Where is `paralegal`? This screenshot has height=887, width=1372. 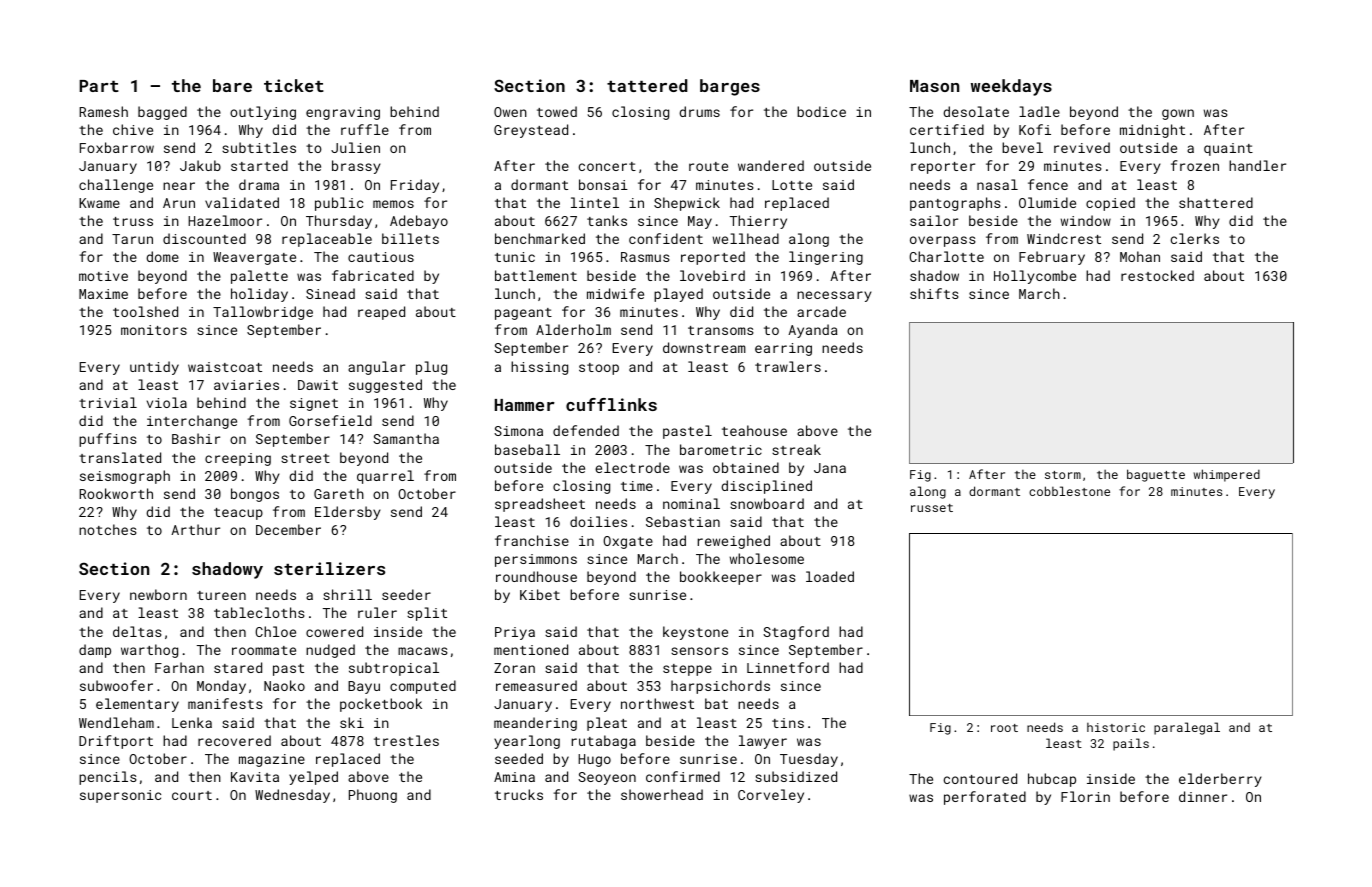
paralegal is located at coordinates (1187, 728).
